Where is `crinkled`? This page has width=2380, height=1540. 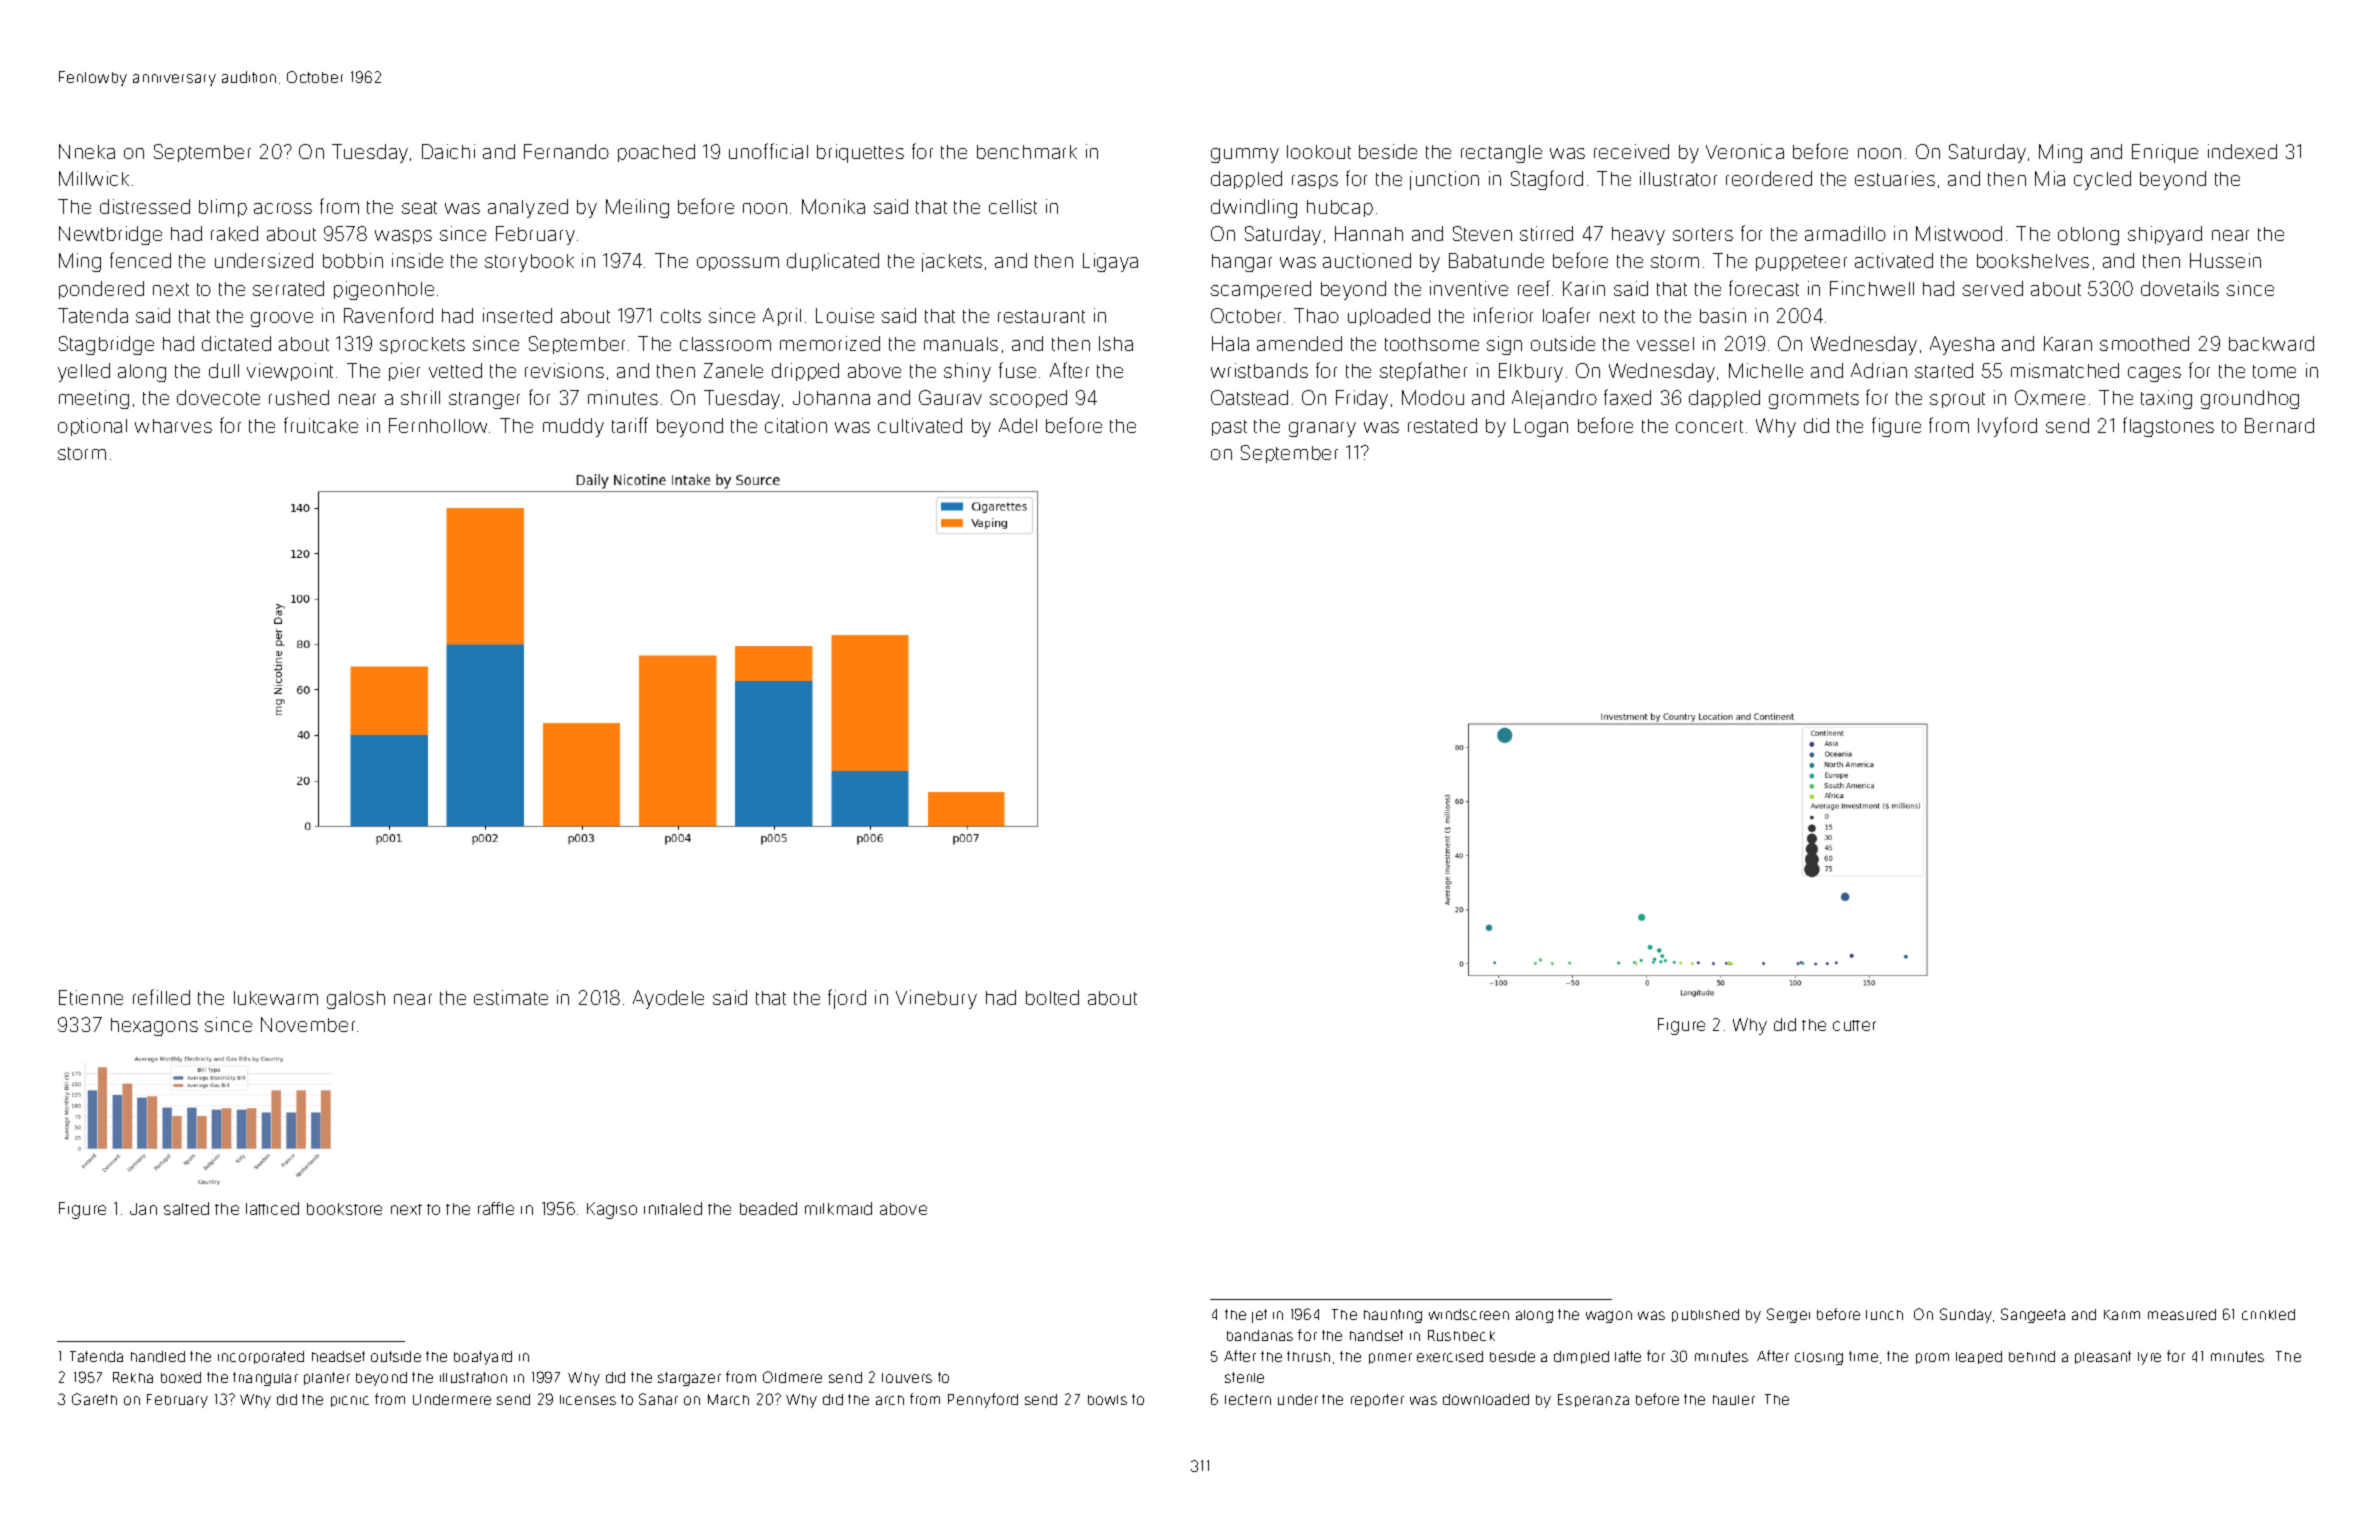
crinkled is located at coordinates (2268, 1314).
